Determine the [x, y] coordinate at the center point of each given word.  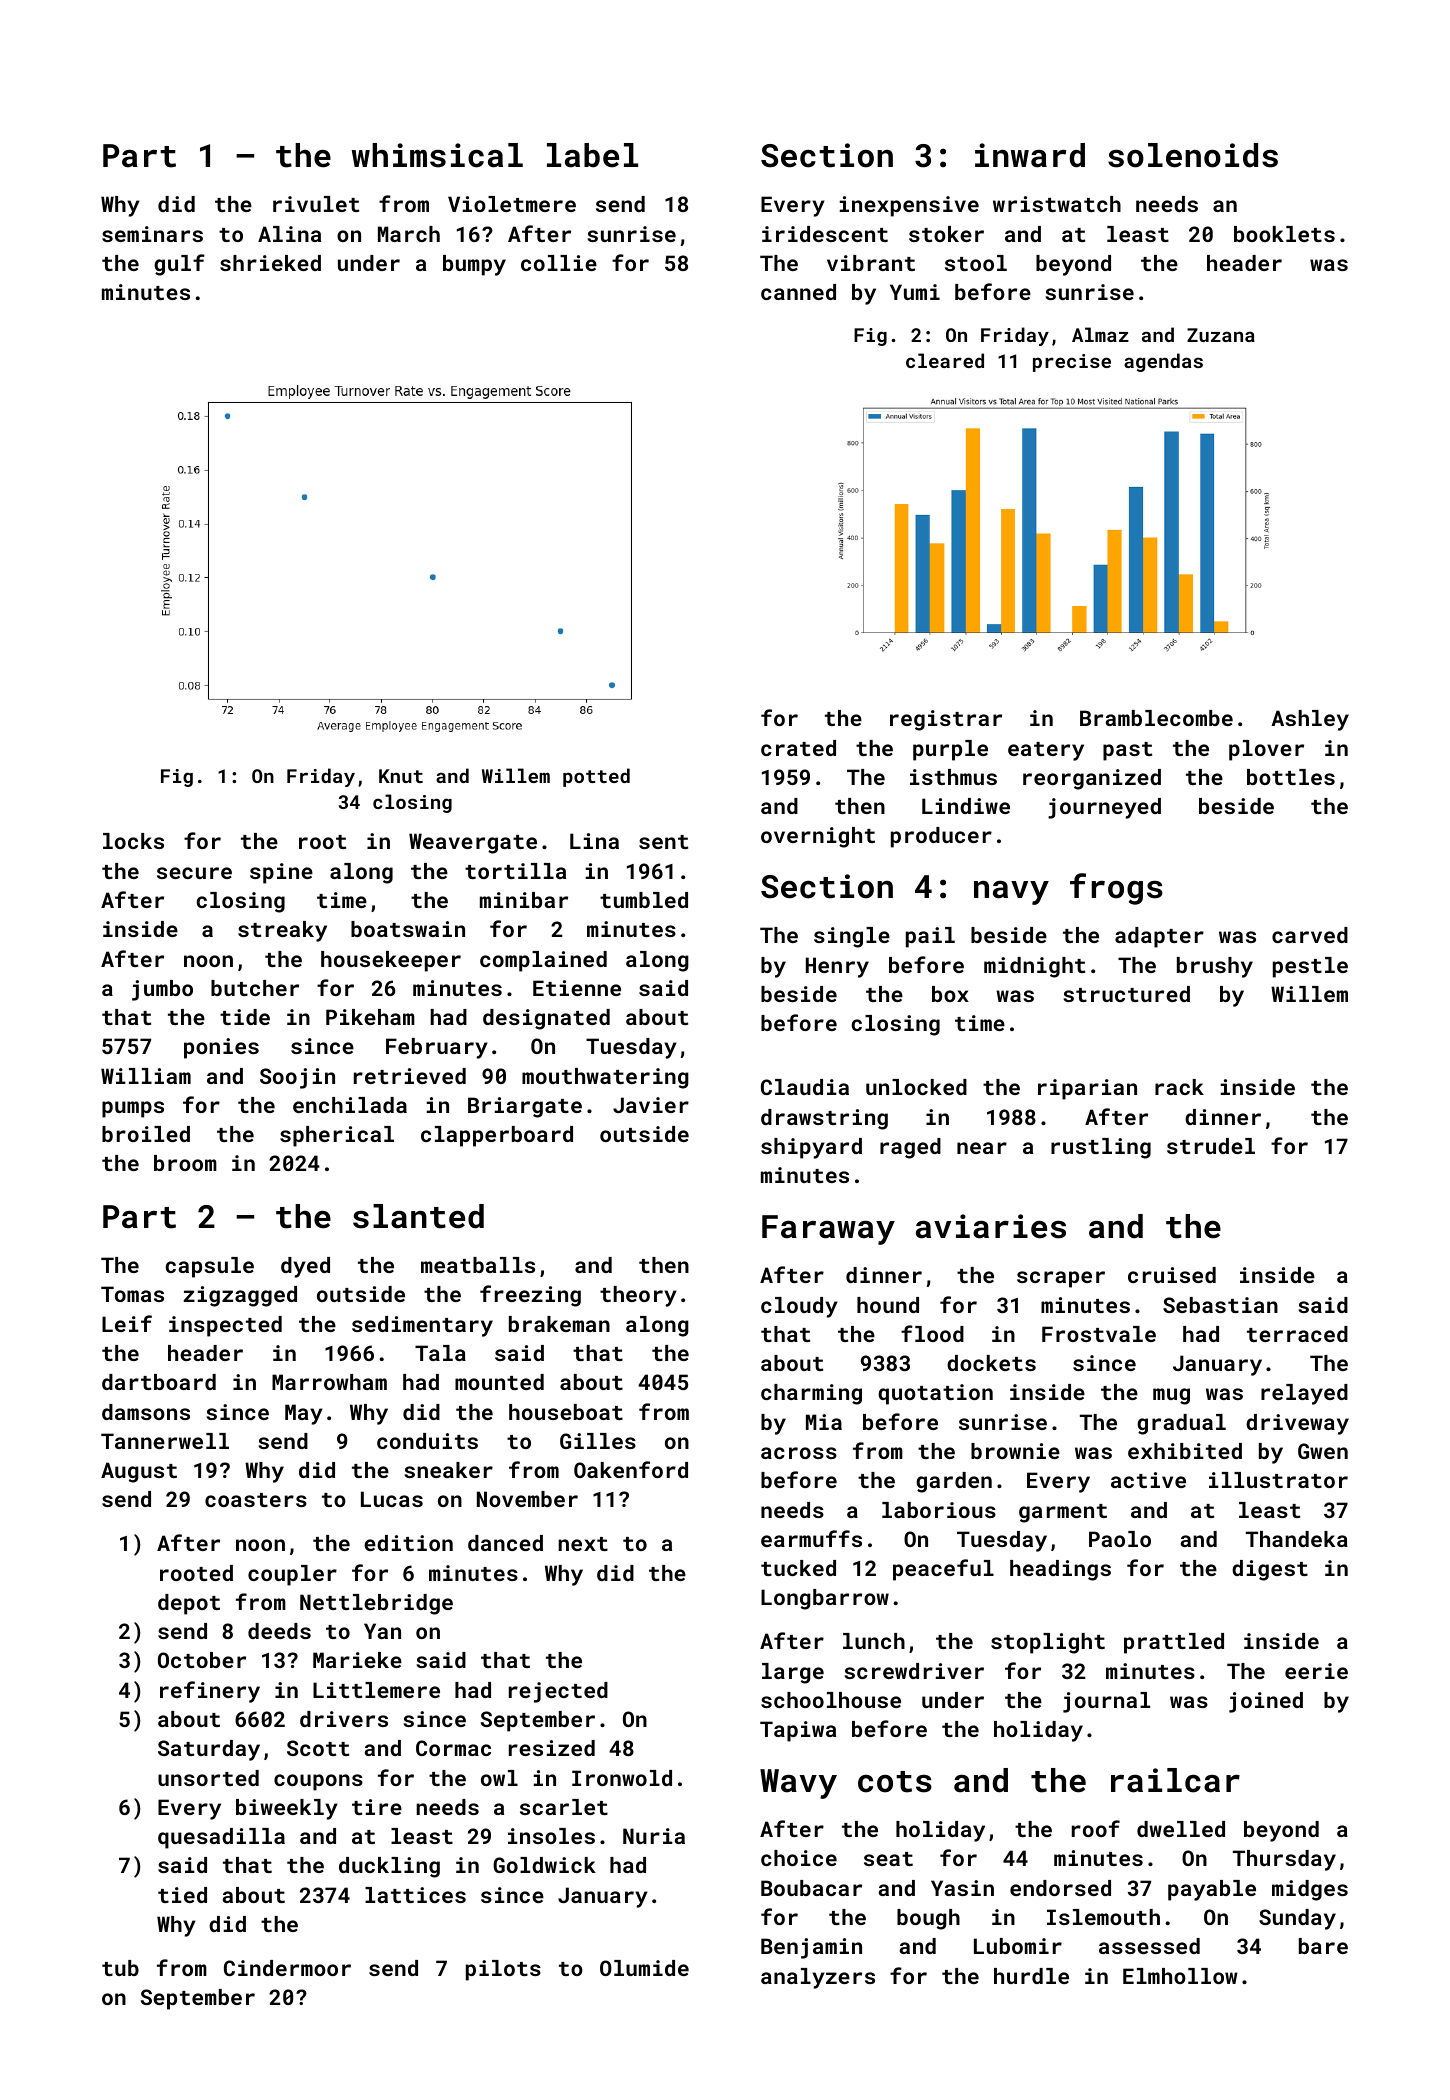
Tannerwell [165, 1441]
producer [941, 837]
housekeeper [391, 961]
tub [120, 1968]
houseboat [566, 1412]
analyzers [818, 1978]
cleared [945, 360]
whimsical [437, 155]
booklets [1284, 234]
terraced [1297, 1334]
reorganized [1092, 779]
